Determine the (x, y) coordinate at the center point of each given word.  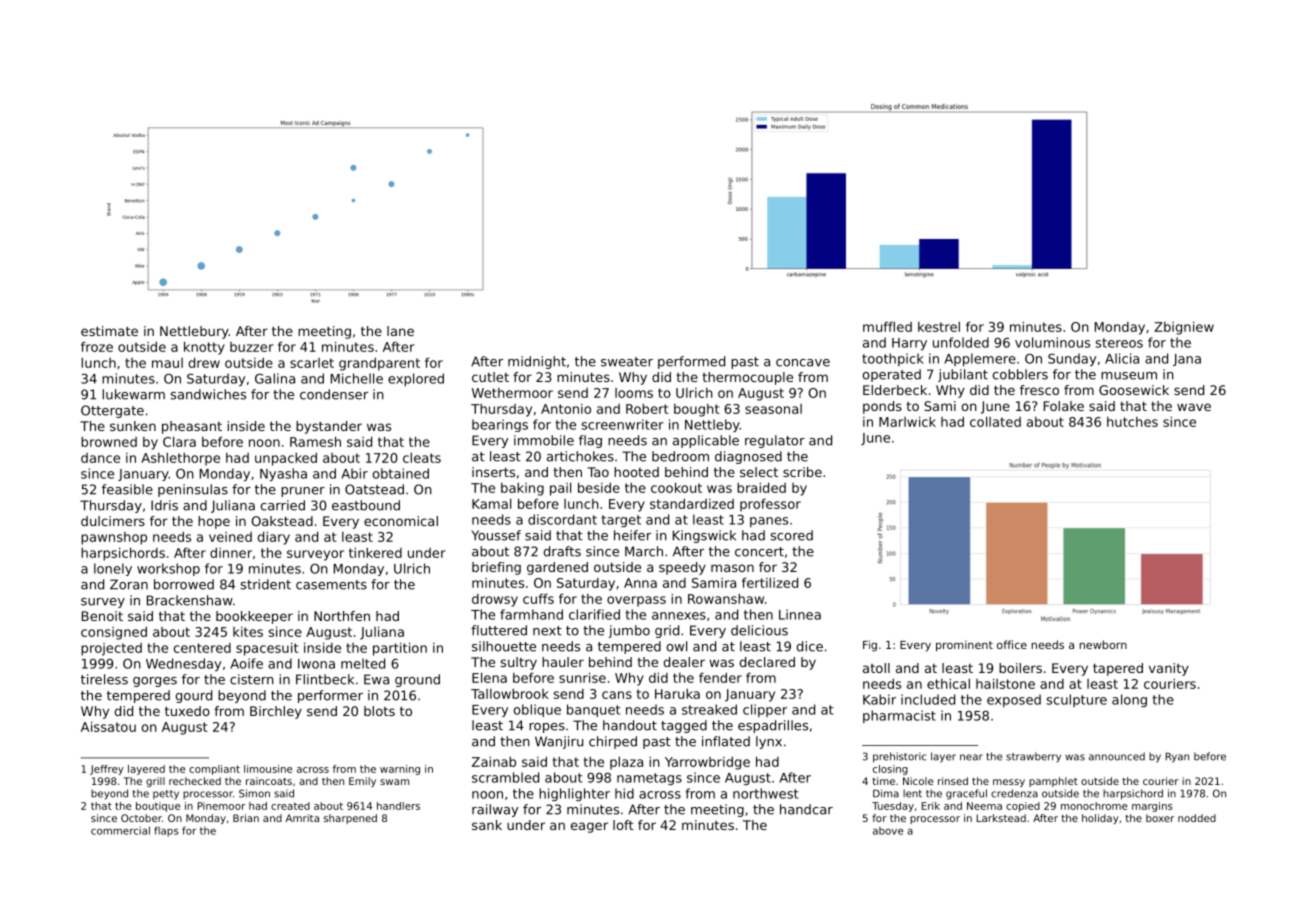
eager (589, 827)
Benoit (102, 616)
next (547, 631)
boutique (158, 807)
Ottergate (112, 411)
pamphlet (1053, 782)
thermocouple (747, 378)
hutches (1132, 422)
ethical (948, 684)
